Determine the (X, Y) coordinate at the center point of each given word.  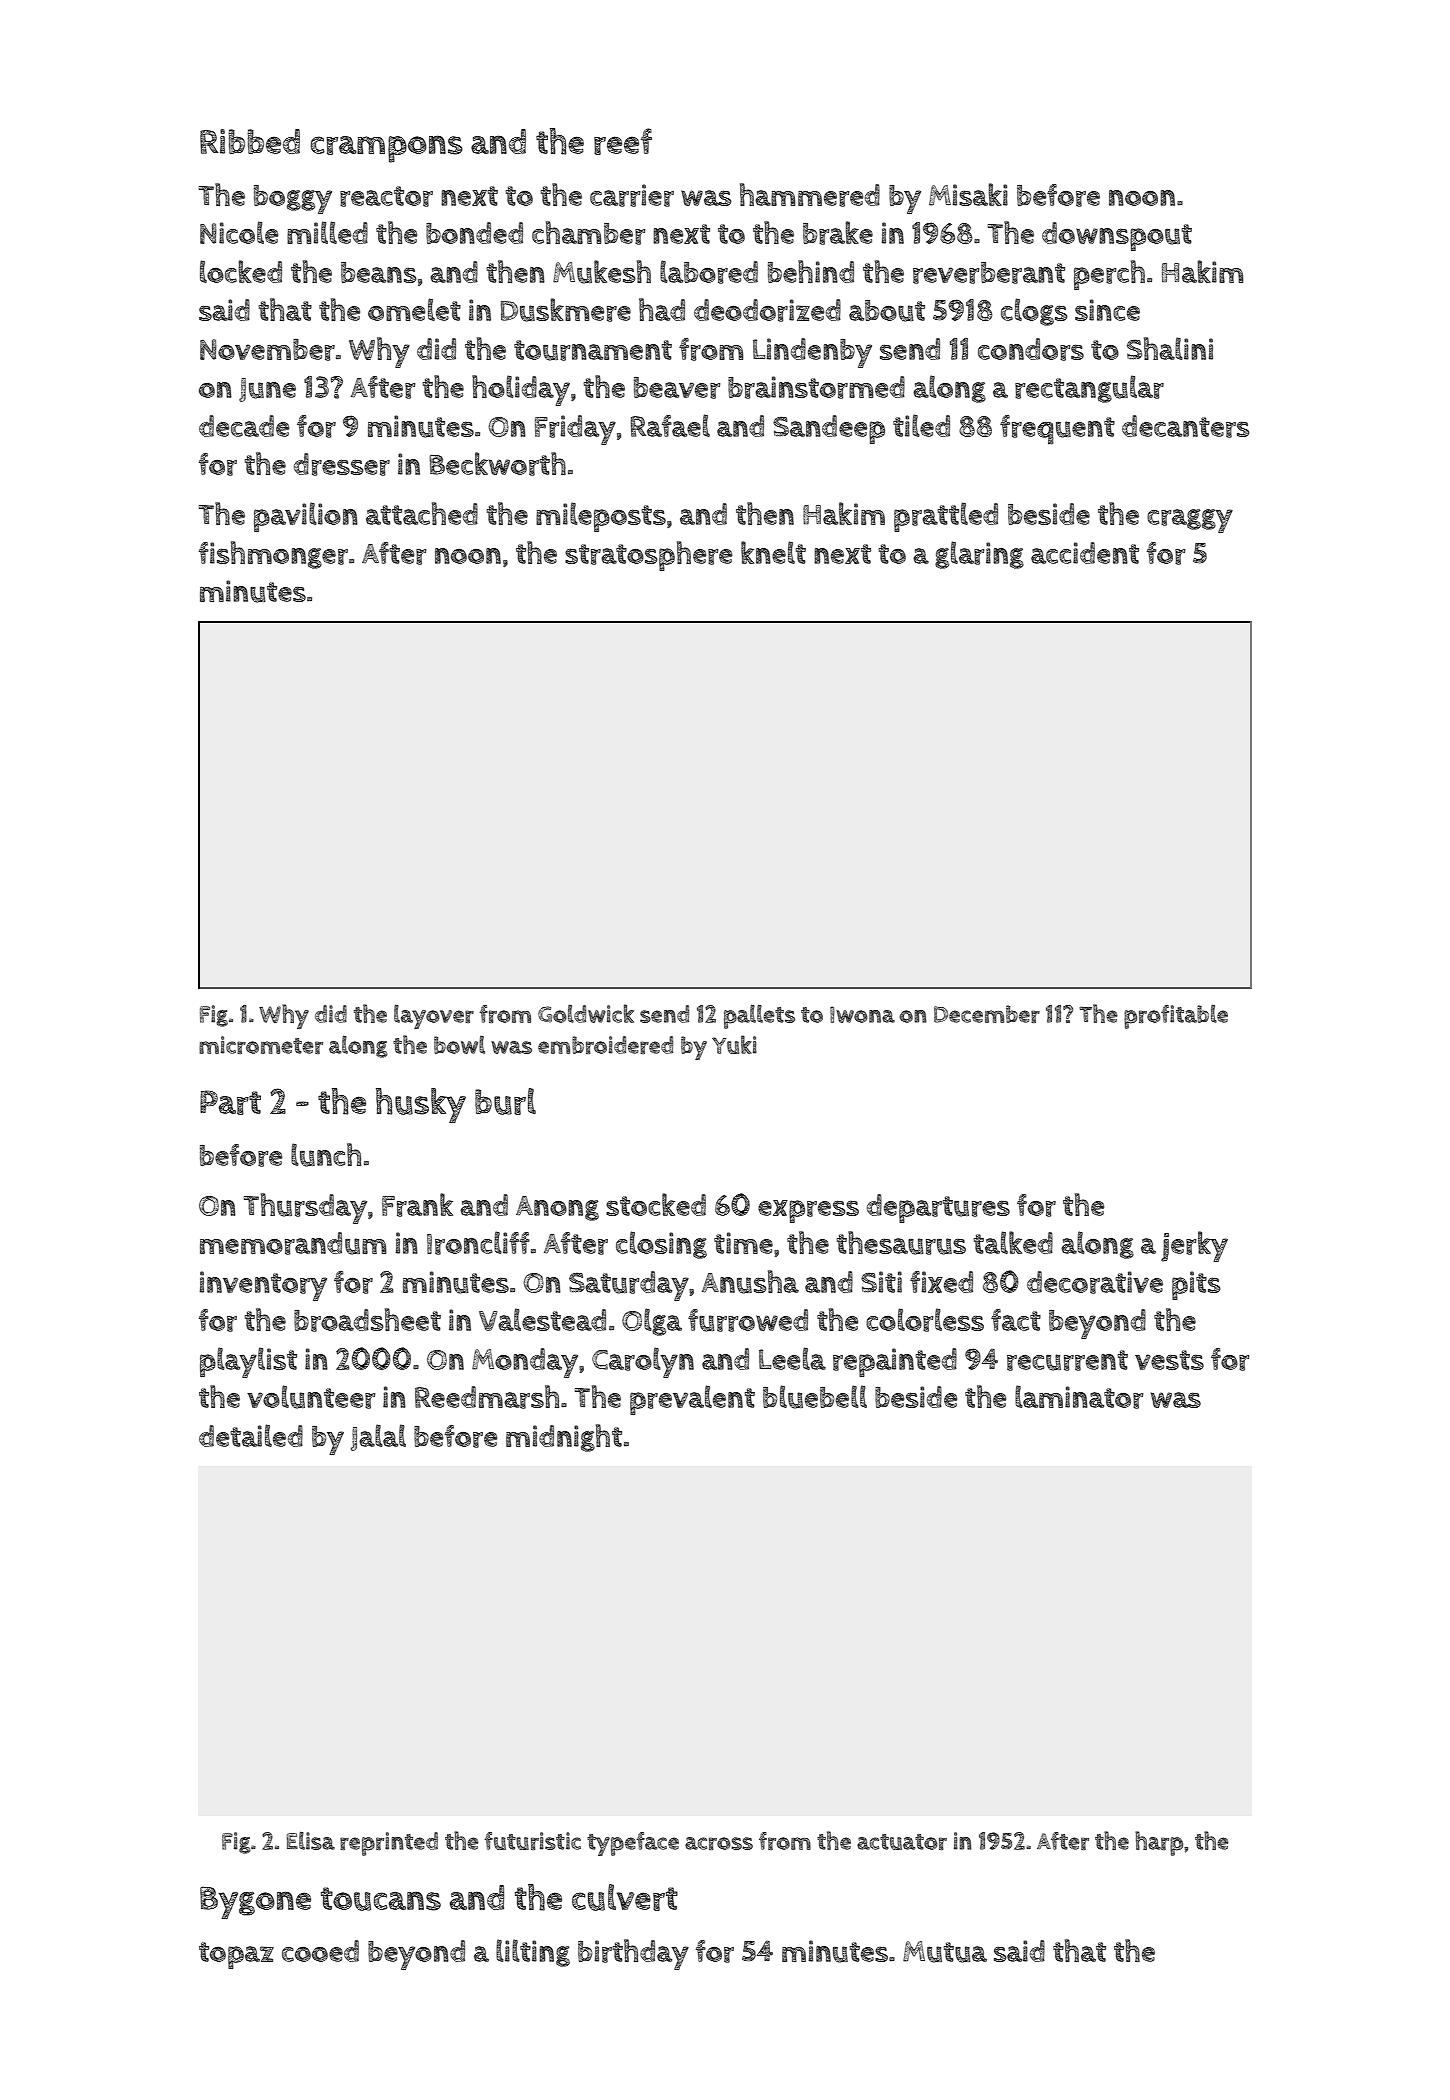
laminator (1079, 1397)
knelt (773, 552)
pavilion (306, 517)
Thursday (305, 1208)
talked (1013, 1242)
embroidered (605, 1045)
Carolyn (643, 1362)
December (987, 1014)
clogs (1034, 312)
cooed (320, 1951)
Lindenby (812, 353)
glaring (979, 555)
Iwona (862, 1014)
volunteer (311, 1397)
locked (241, 271)
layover (434, 1016)
